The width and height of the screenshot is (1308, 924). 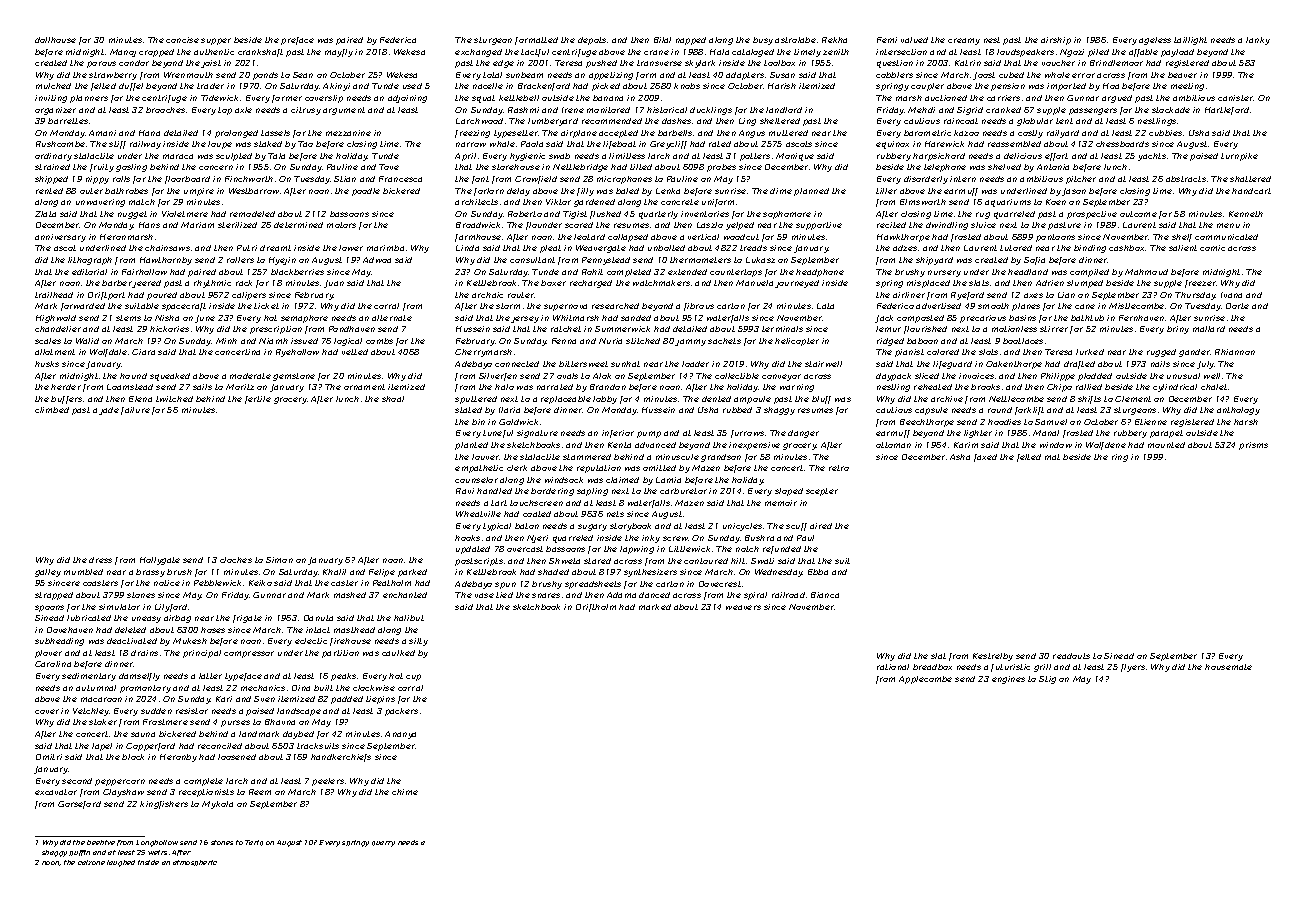 I want to click on dollhouse, so click(x=55, y=40).
